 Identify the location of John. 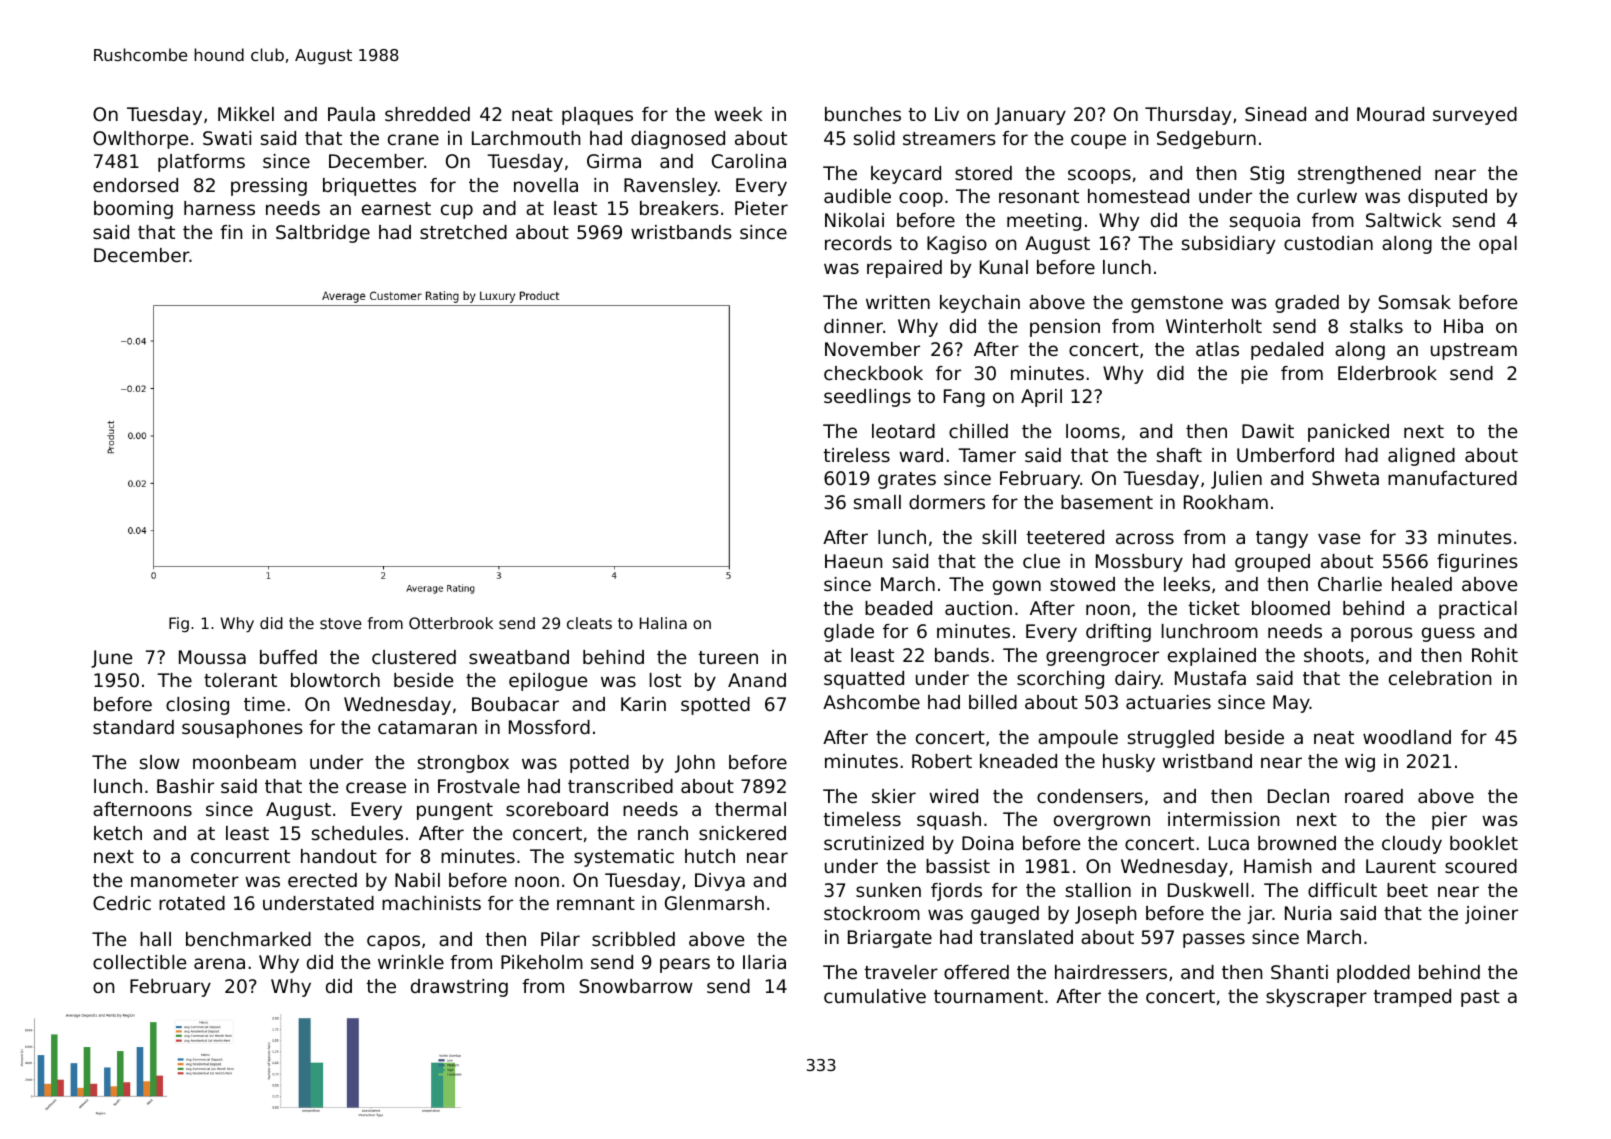
(695, 764).
